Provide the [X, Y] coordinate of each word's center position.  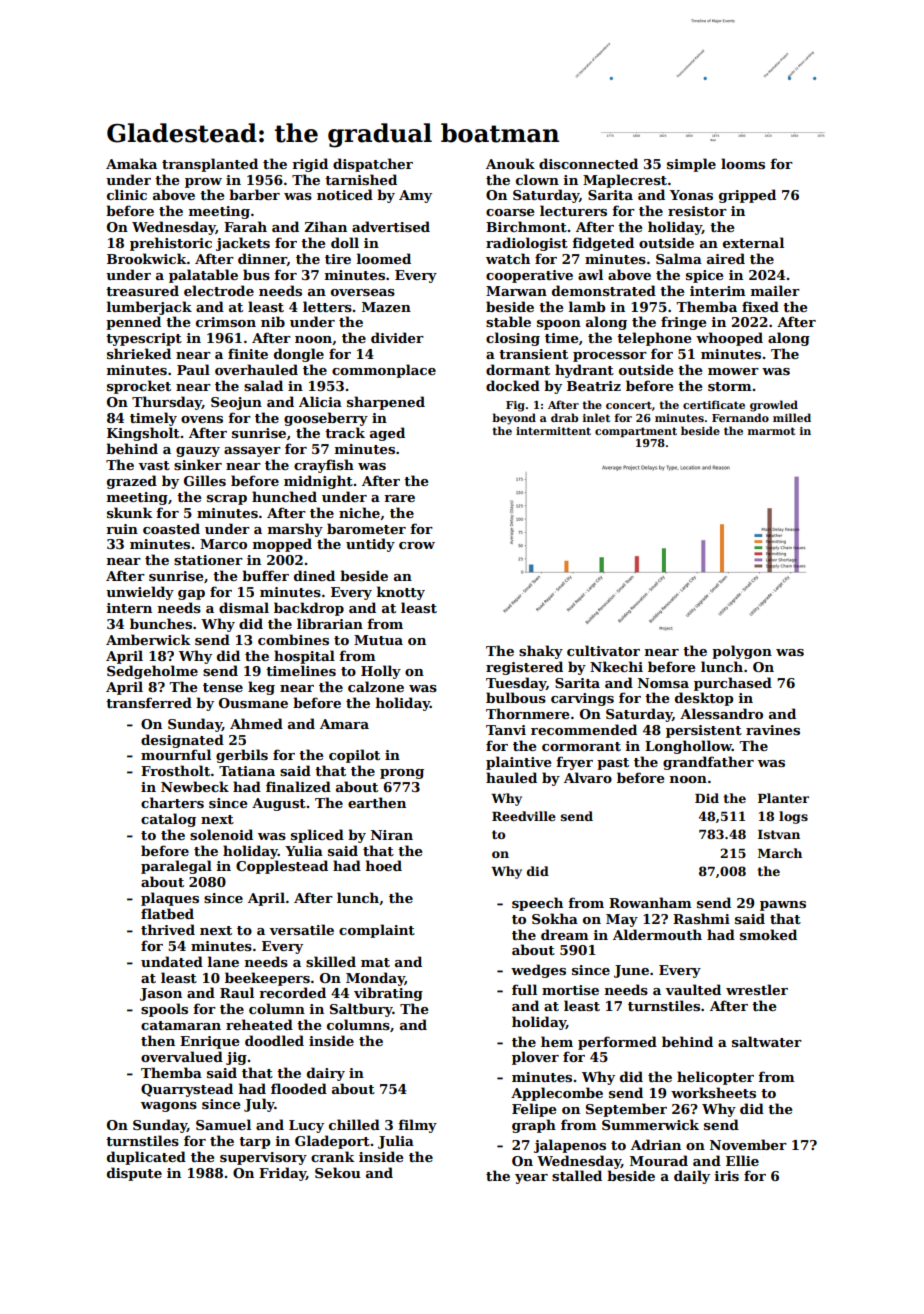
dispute [134, 1174]
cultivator [603, 650]
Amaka [131, 163]
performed [617, 1043]
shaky [541, 652]
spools [164, 1010]
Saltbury [361, 1010]
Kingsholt [143, 434]
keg [261, 688]
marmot [771, 431]
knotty [401, 593]
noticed [345, 194]
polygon [742, 652]
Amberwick [148, 639]
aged [387, 434]
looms [743, 163]
